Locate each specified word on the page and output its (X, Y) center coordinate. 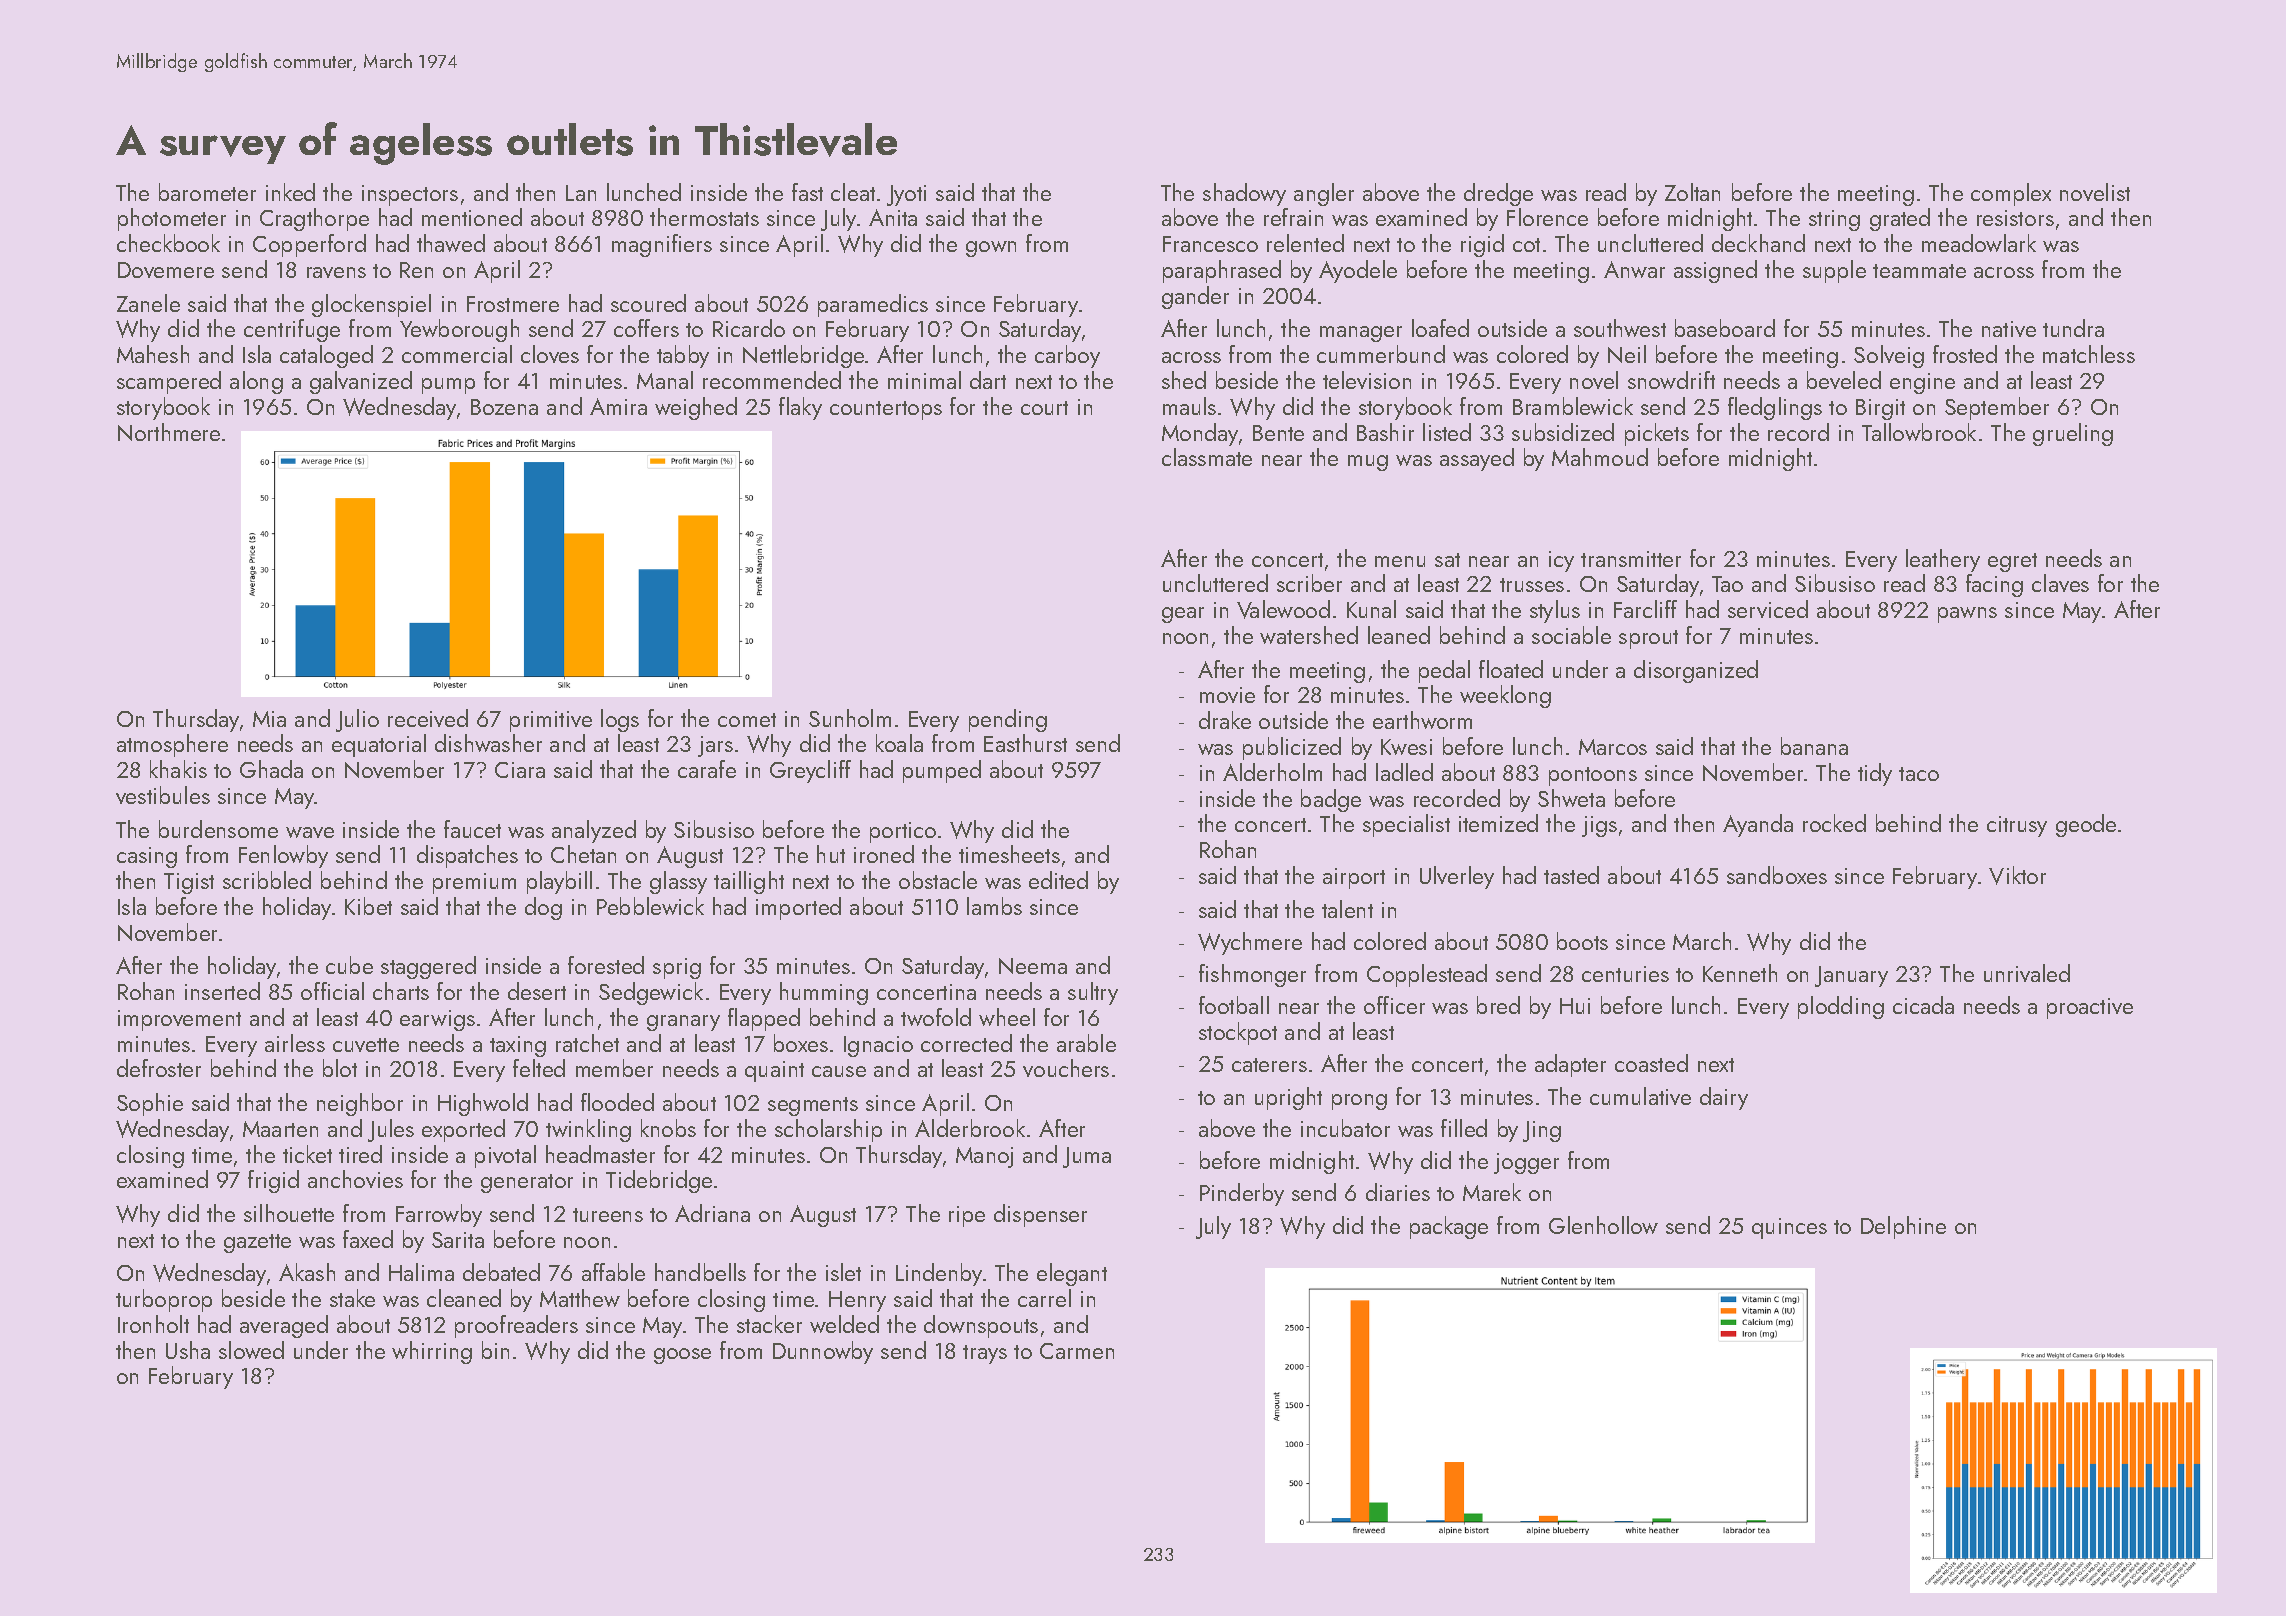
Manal (665, 380)
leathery (1943, 560)
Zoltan (1692, 192)
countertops (886, 410)
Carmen (1077, 1351)
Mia (269, 719)
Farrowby (439, 1215)
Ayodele (1358, 271)
